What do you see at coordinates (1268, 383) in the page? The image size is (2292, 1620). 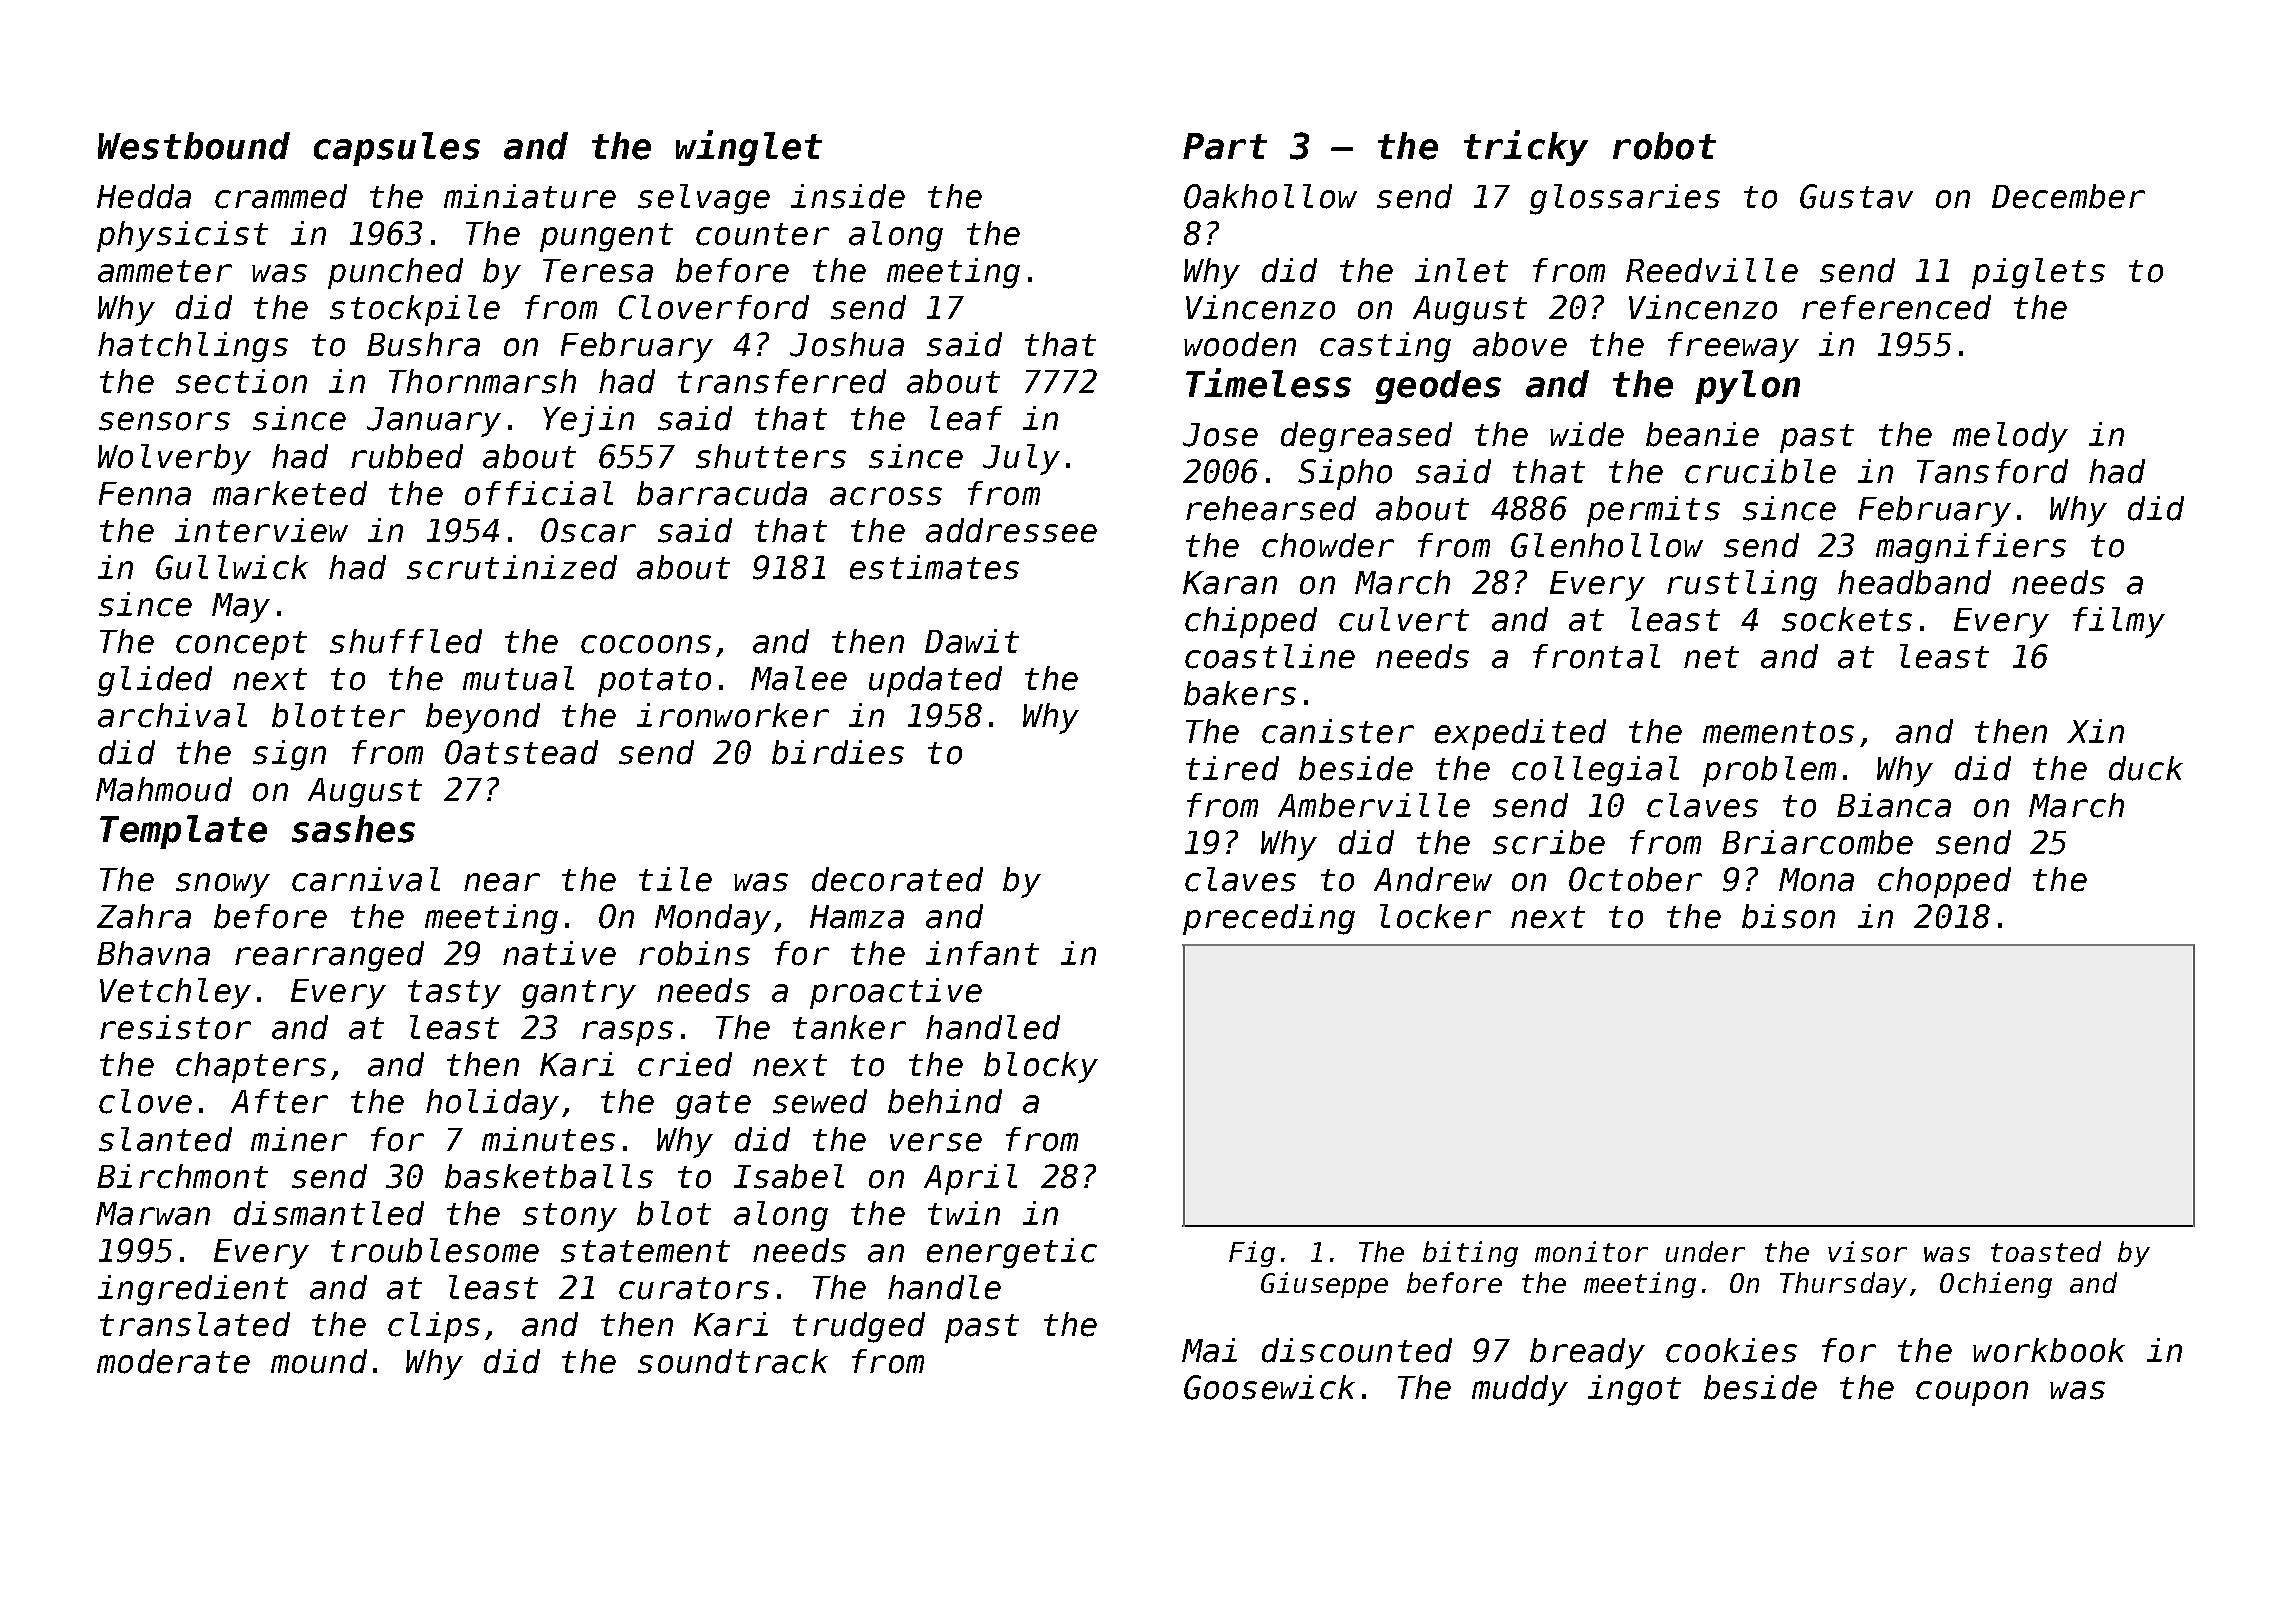 I see `Timeless` at bounding box center [1268, 383].
